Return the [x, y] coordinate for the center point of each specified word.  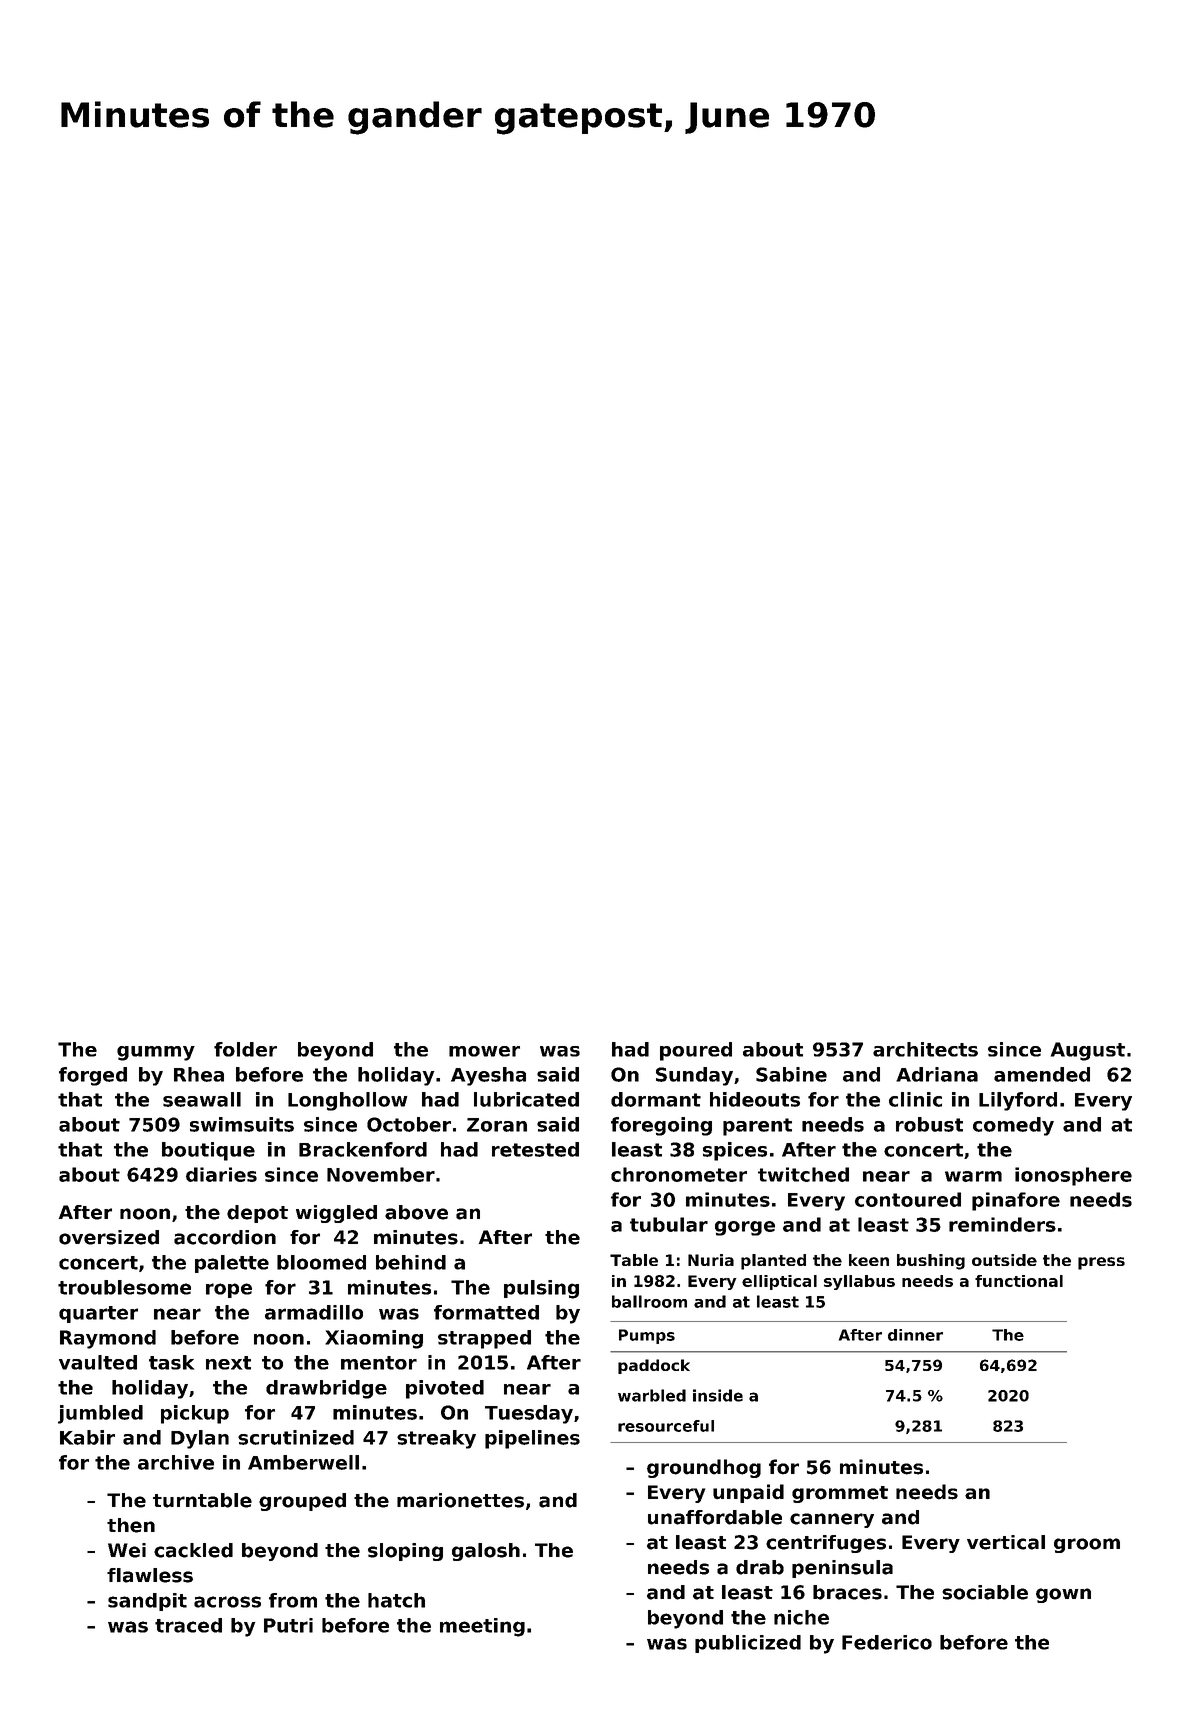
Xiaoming [374, 1339]
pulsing [541, 1289]
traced [188, 1625]
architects [925, 1049]
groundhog [704, 1468]
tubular [669, 1224]
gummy [156, 1053]
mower [484, 1051]
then [131, 1525]
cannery [832, 1520]
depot [257, 1214]
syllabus [859, 1282]
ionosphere [1073, 1176]
